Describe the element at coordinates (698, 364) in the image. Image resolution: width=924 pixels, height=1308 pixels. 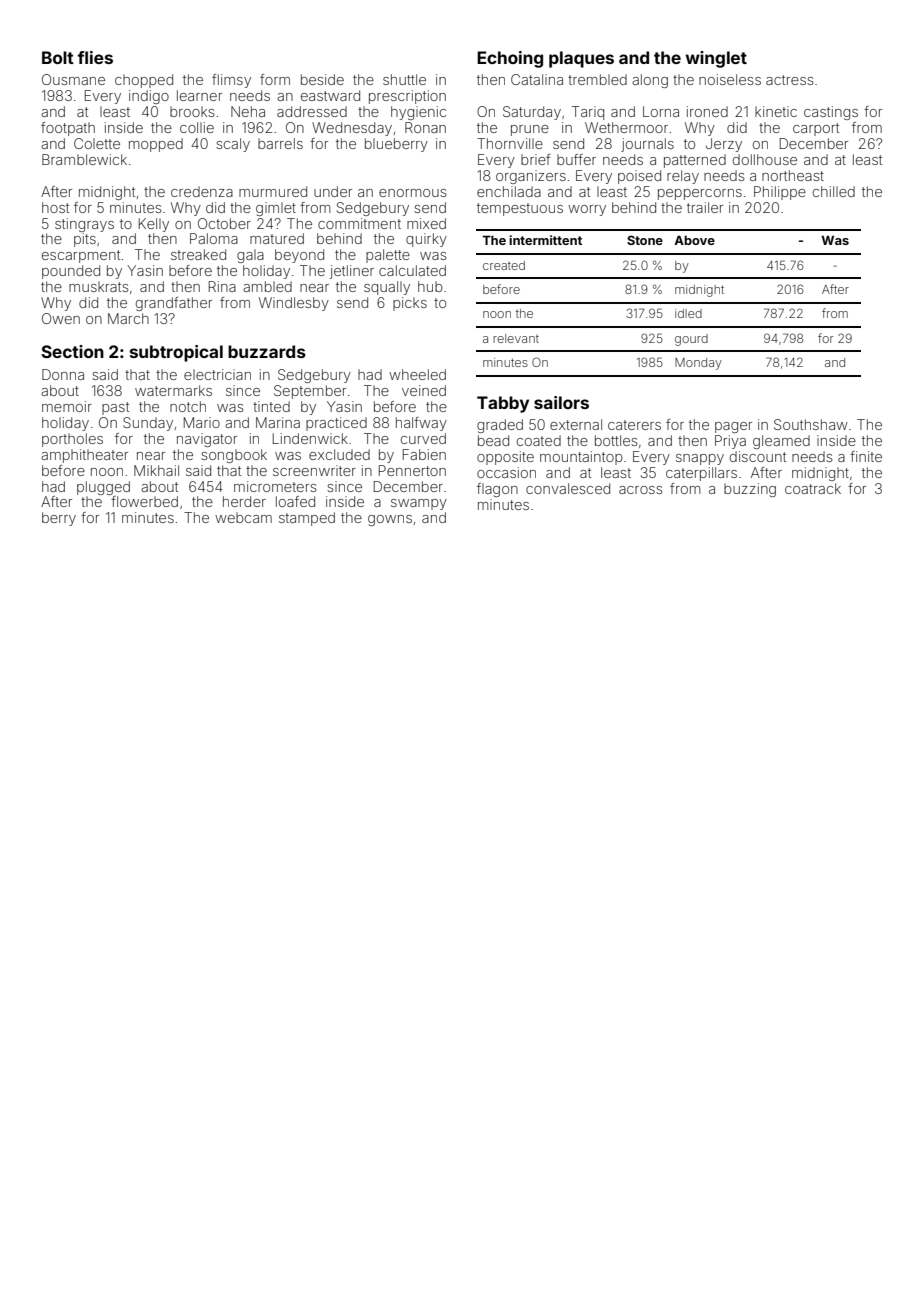
I see `Monday` at that location.
